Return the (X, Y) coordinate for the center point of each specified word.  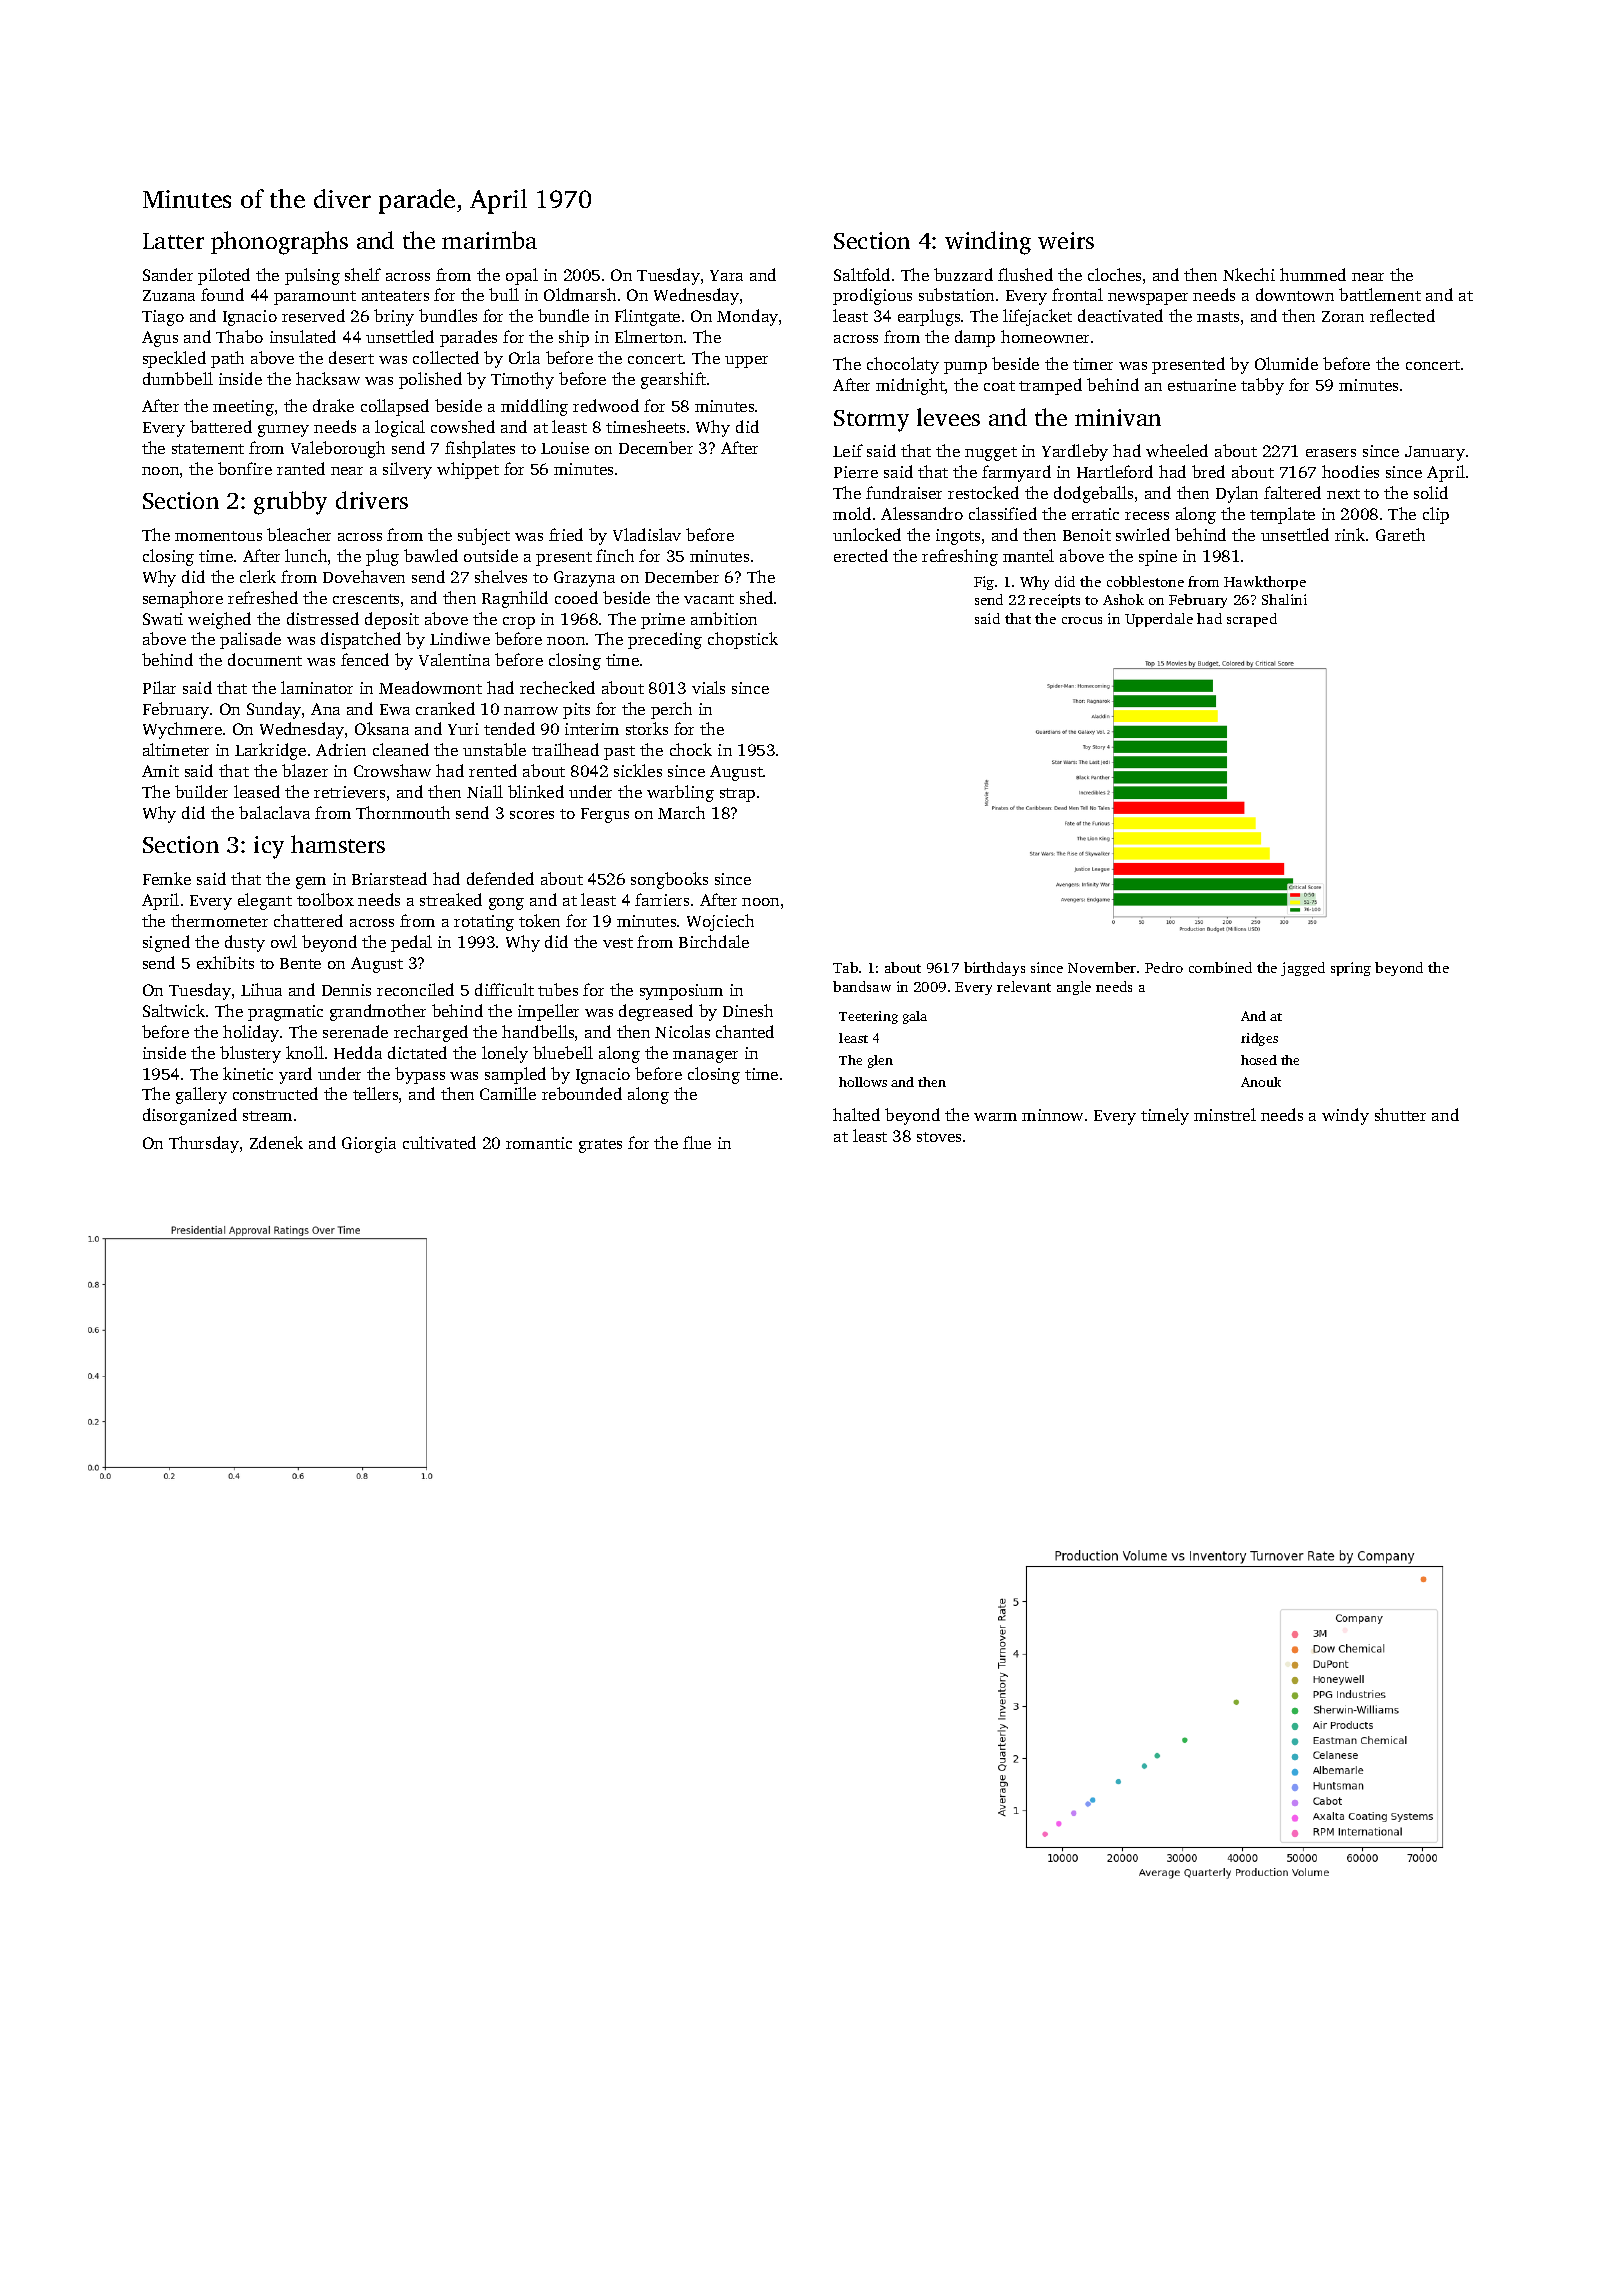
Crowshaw (392, 770)
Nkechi (1249, 274)
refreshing (960, 557)
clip (1436, 515)
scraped (1252, 620)
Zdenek (276, 1142)
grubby (290, 503)
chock (691, 749)
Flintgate (647, 317)
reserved (313, 315)
